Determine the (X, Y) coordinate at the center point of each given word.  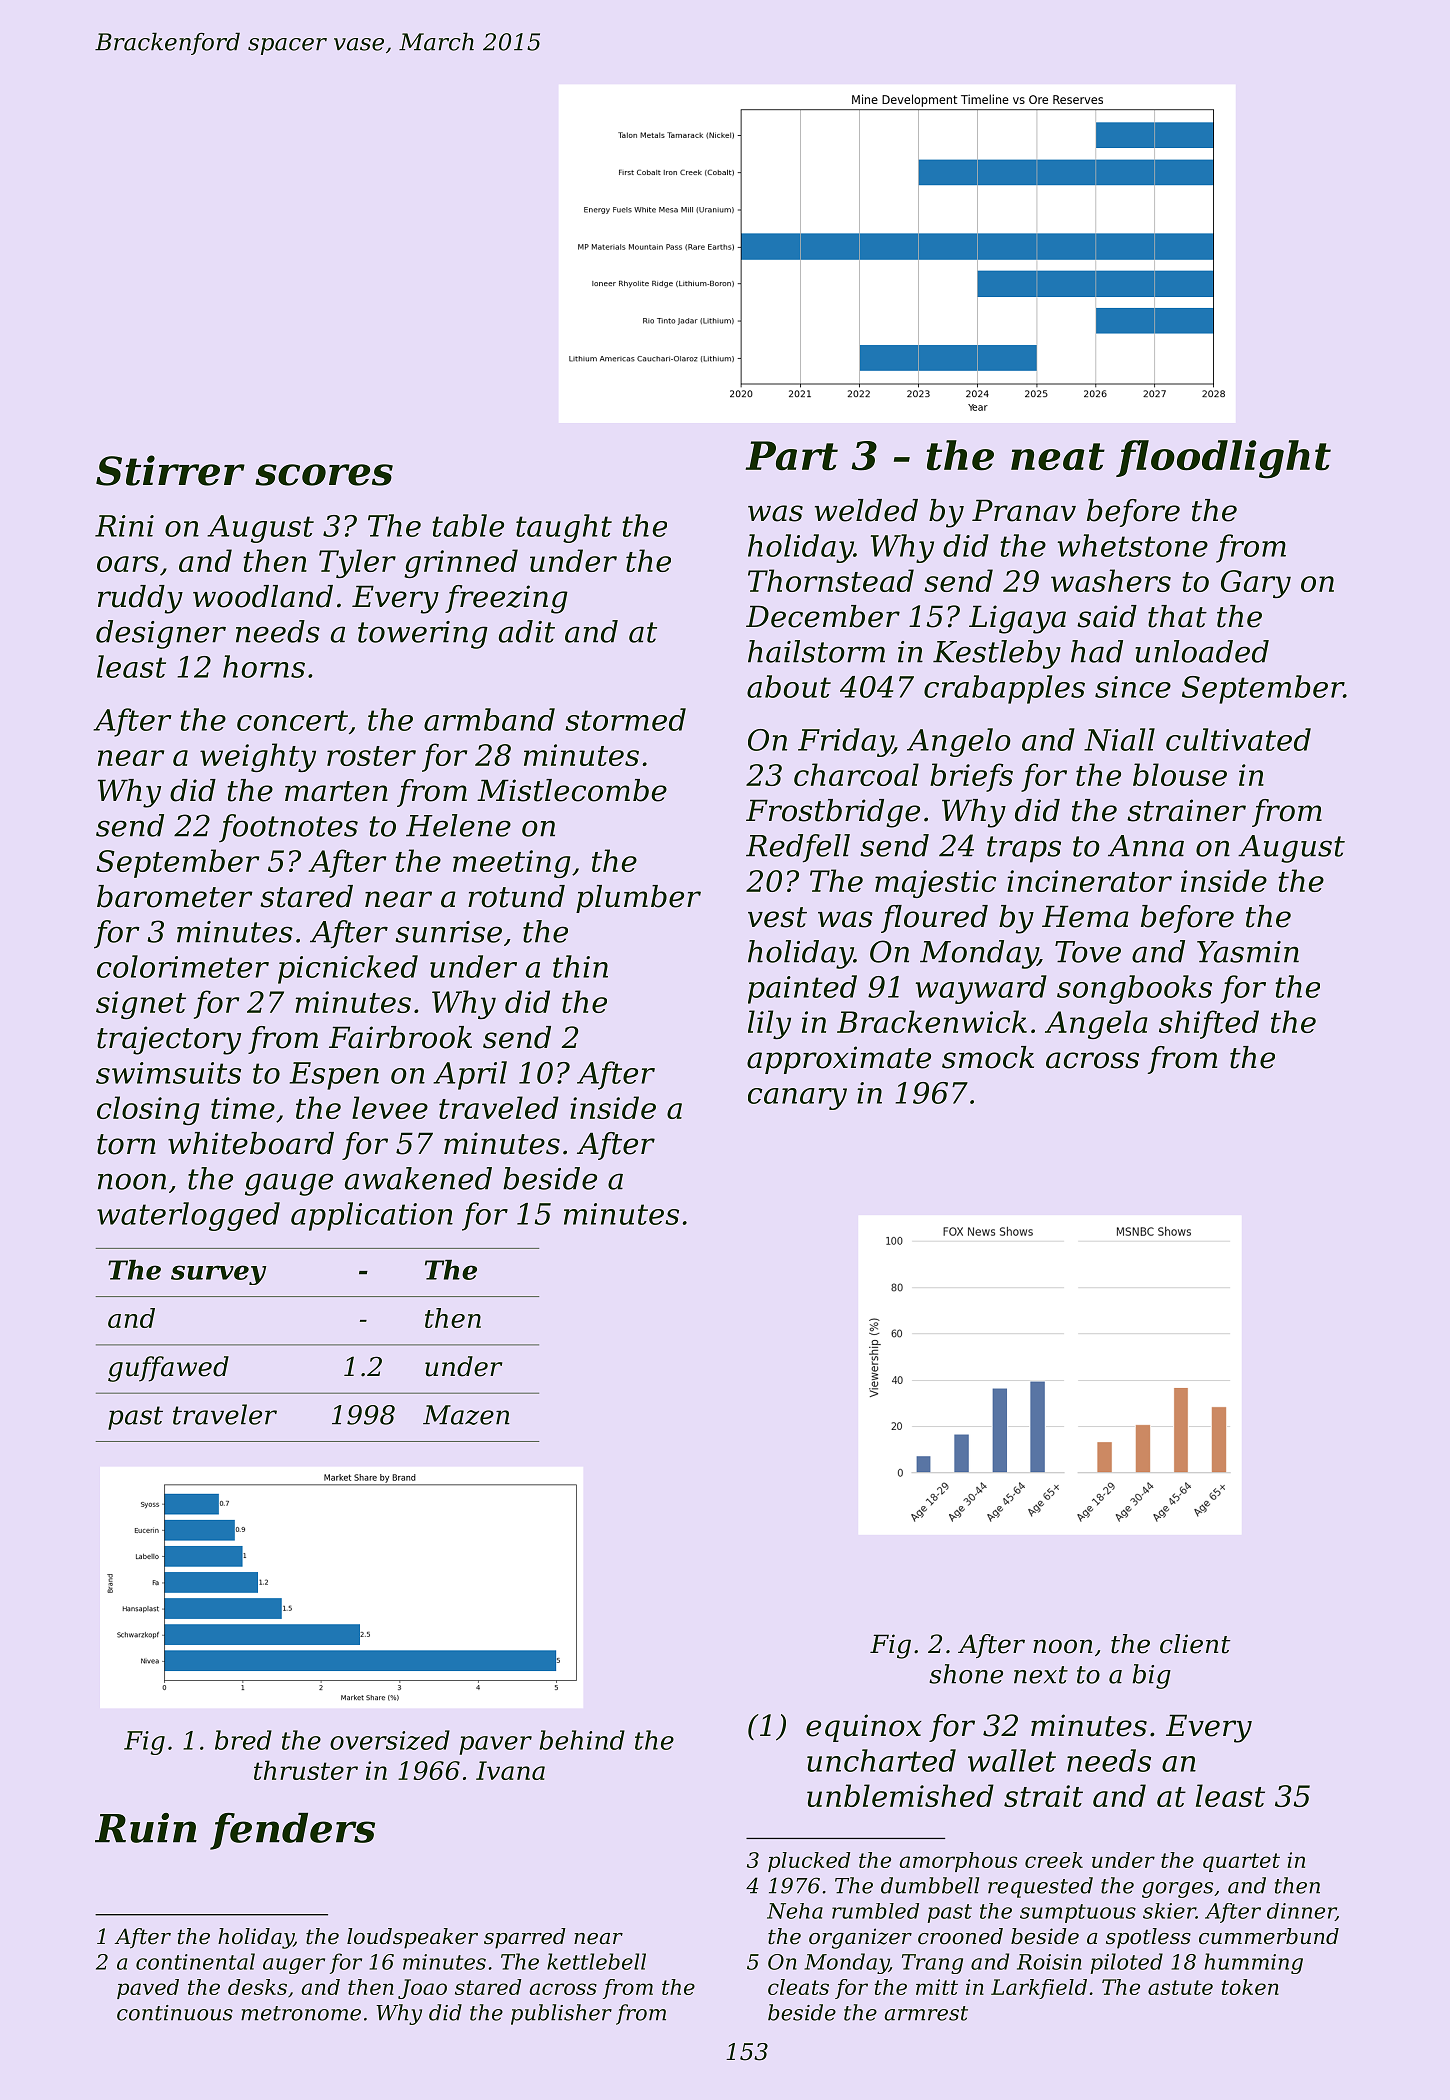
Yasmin (1248, 952)
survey (218, 1275)
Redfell (798, 848)
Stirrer (170, 470)
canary (797, 1099)
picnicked (348, 969)
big (1151, 1676)
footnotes (288, 828)
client (1195, 1644)
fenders (292, 1831)
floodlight (1223, 459)
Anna (1146, 846)
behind (582, 1740)
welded (866, 510)
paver (495, 1745)
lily (769, 1024)
